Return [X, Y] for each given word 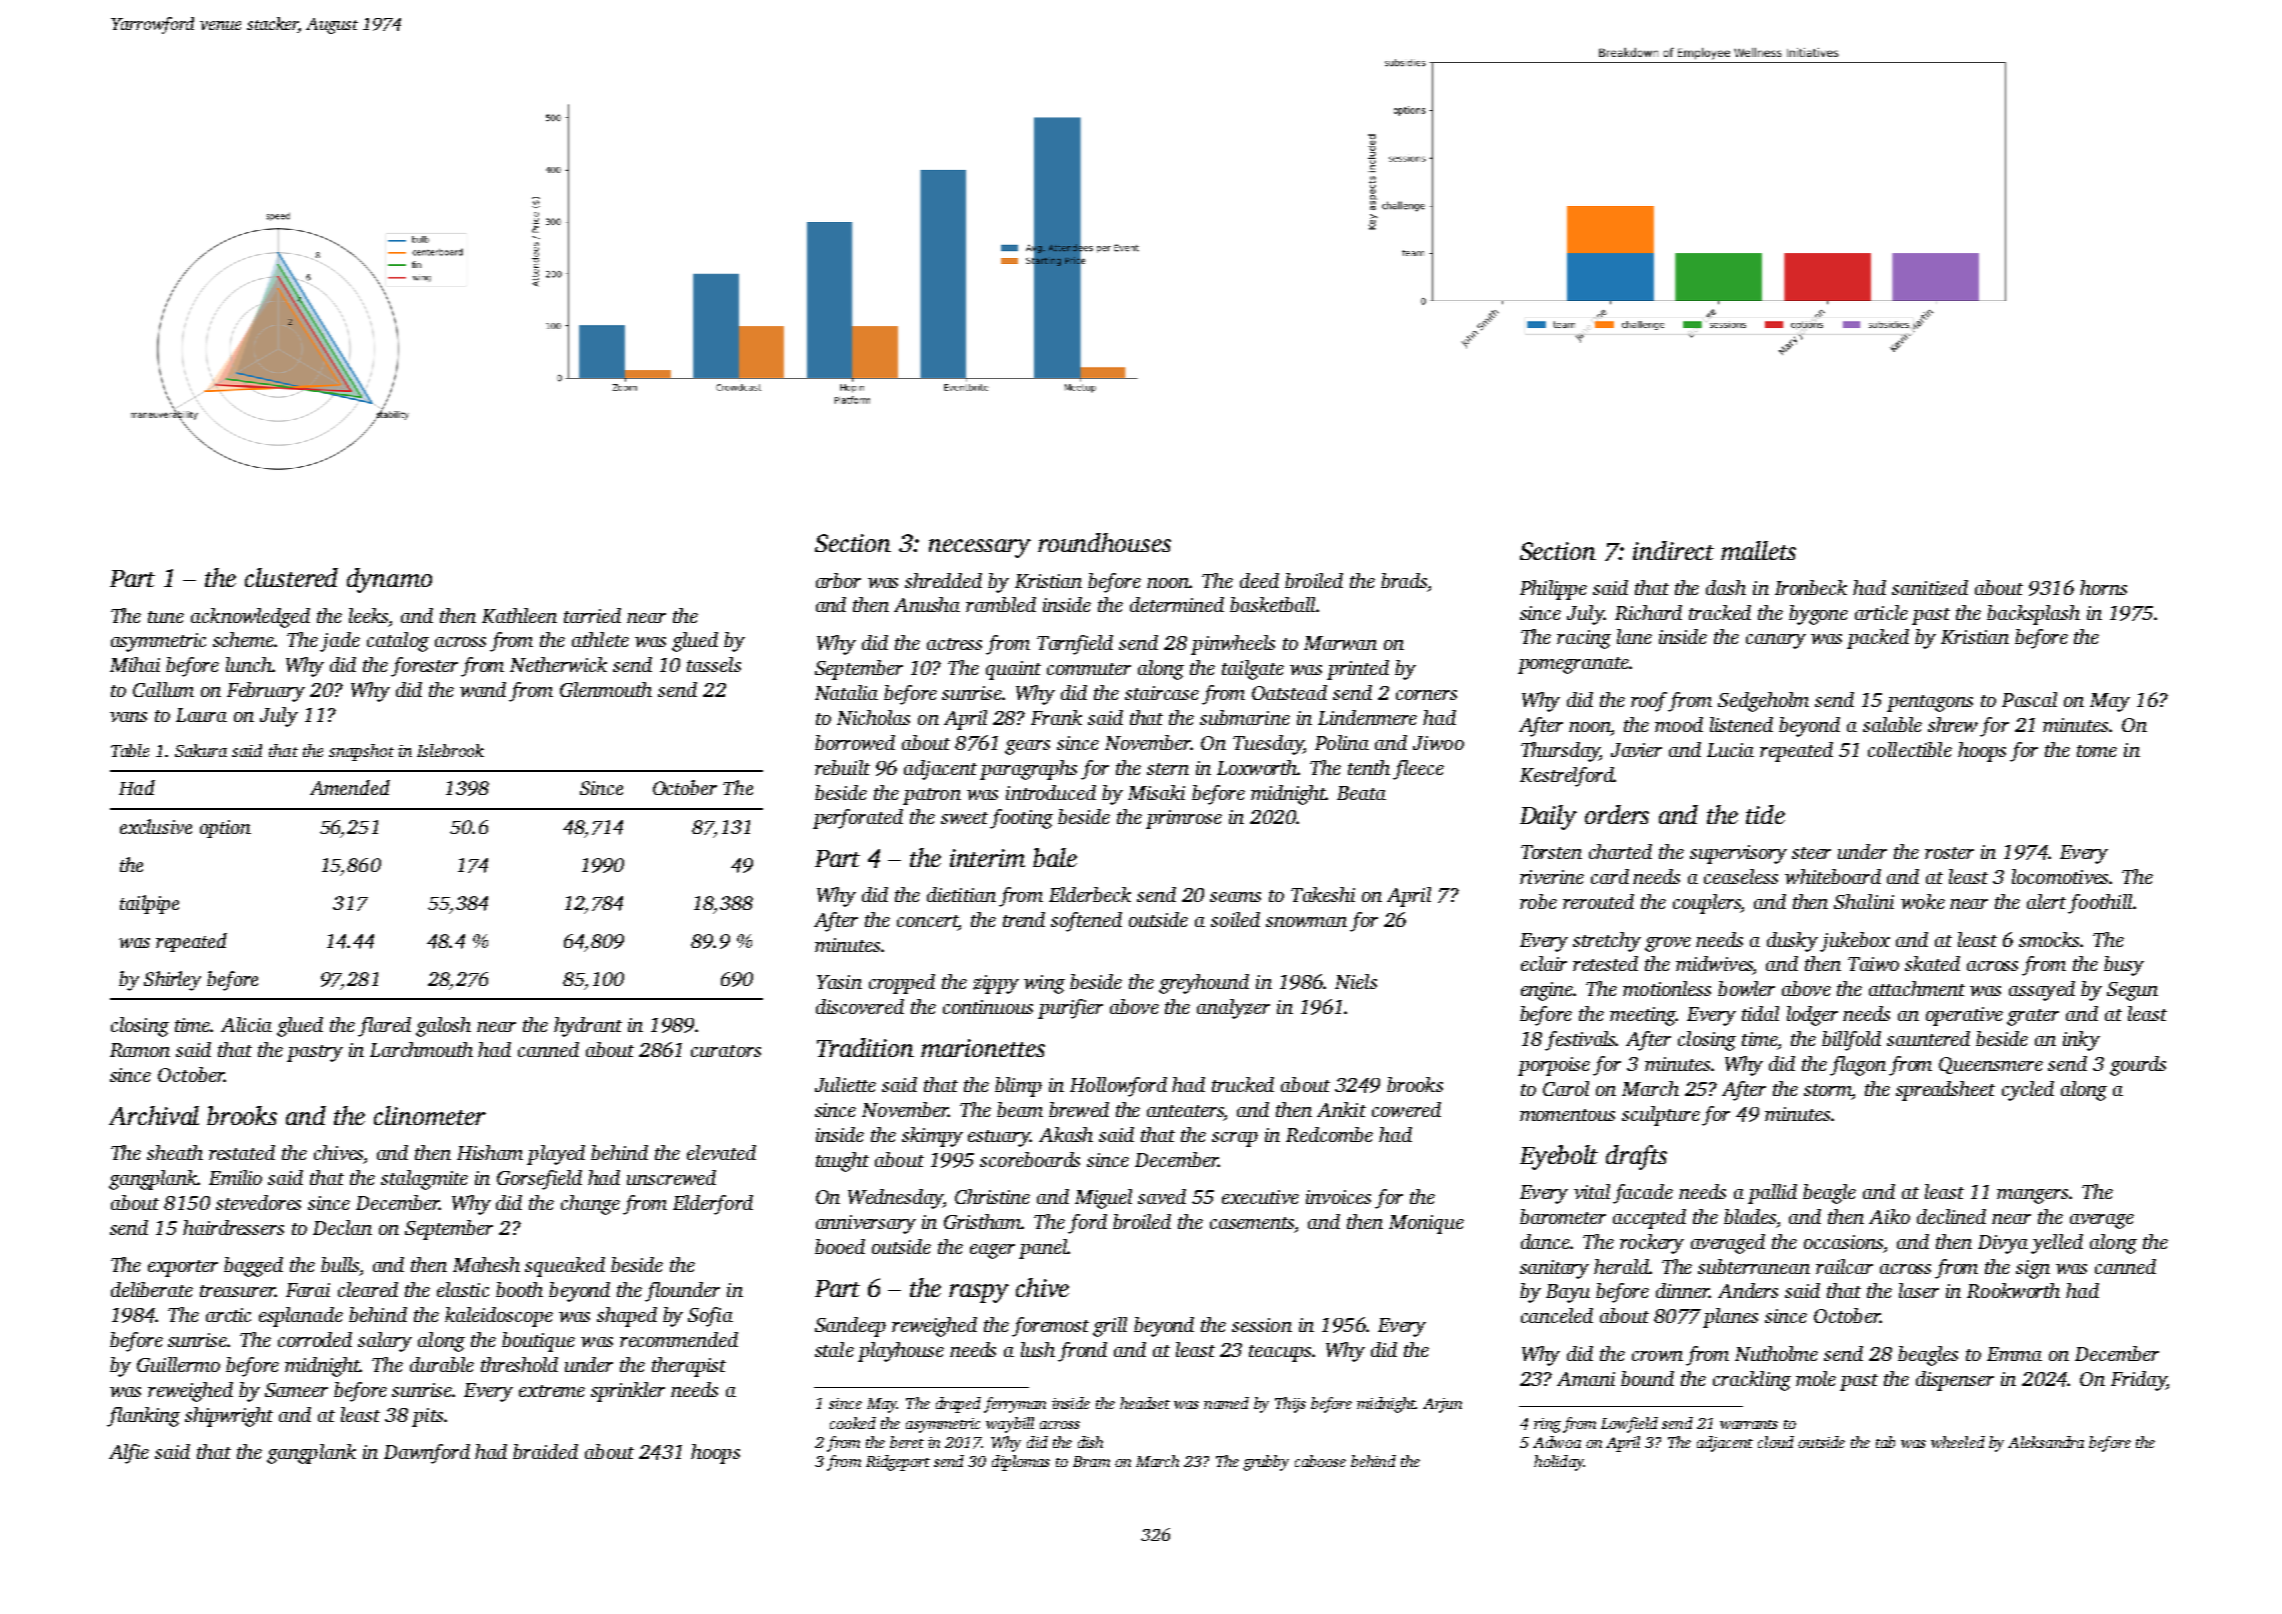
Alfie [129, 1454]
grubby [1266, 1463]
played [556, 1155]
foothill [2100, 904]
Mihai [135, 664]
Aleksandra [2046, 1442]
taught [842, 1162]
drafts [1636, 1157]
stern [1168, 769]
